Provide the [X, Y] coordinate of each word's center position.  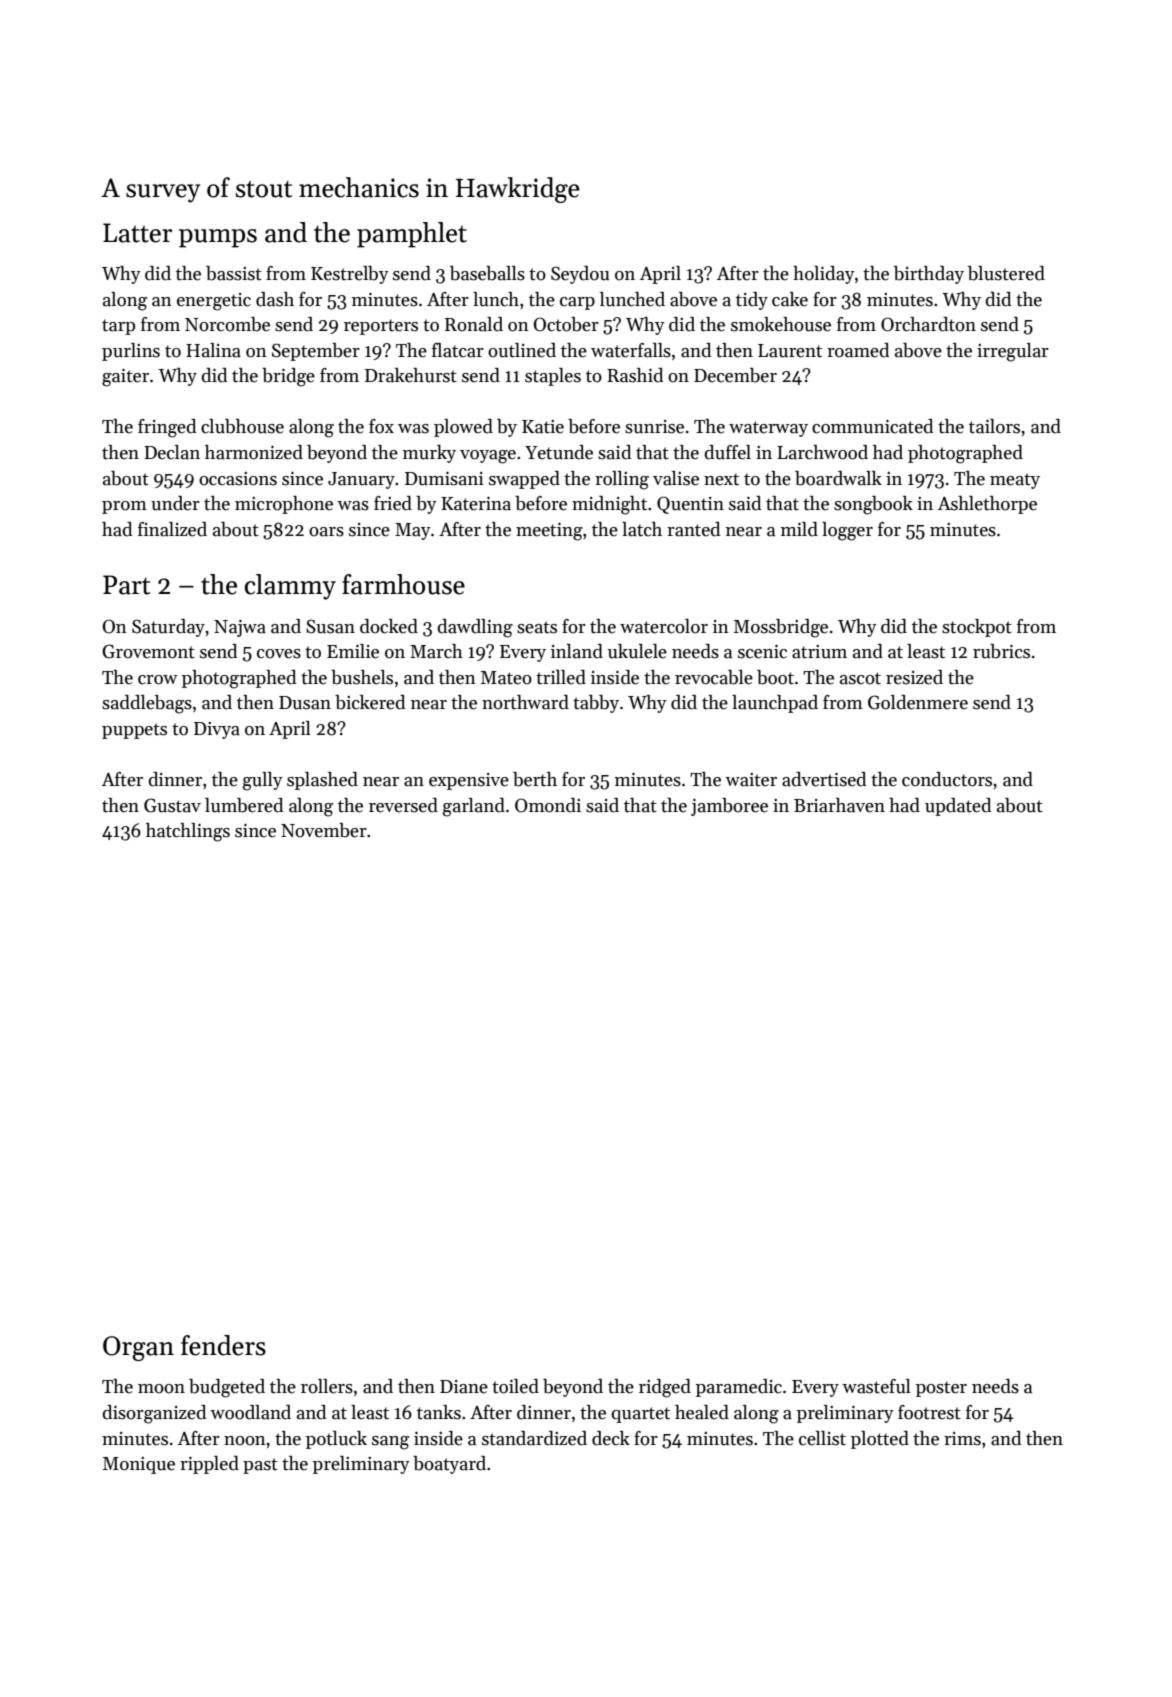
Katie [543, 427]
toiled [515, 1386]
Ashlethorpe [987, 505]
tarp [118, 327]
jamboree [729, 807]
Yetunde [559, 452]
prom [124, 507]
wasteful [876, 1386]
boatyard [449, 1465]
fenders [223, 1345]
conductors [947, 779]
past [260, 1466]
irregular [1013, 352]
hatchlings [188, 832]
